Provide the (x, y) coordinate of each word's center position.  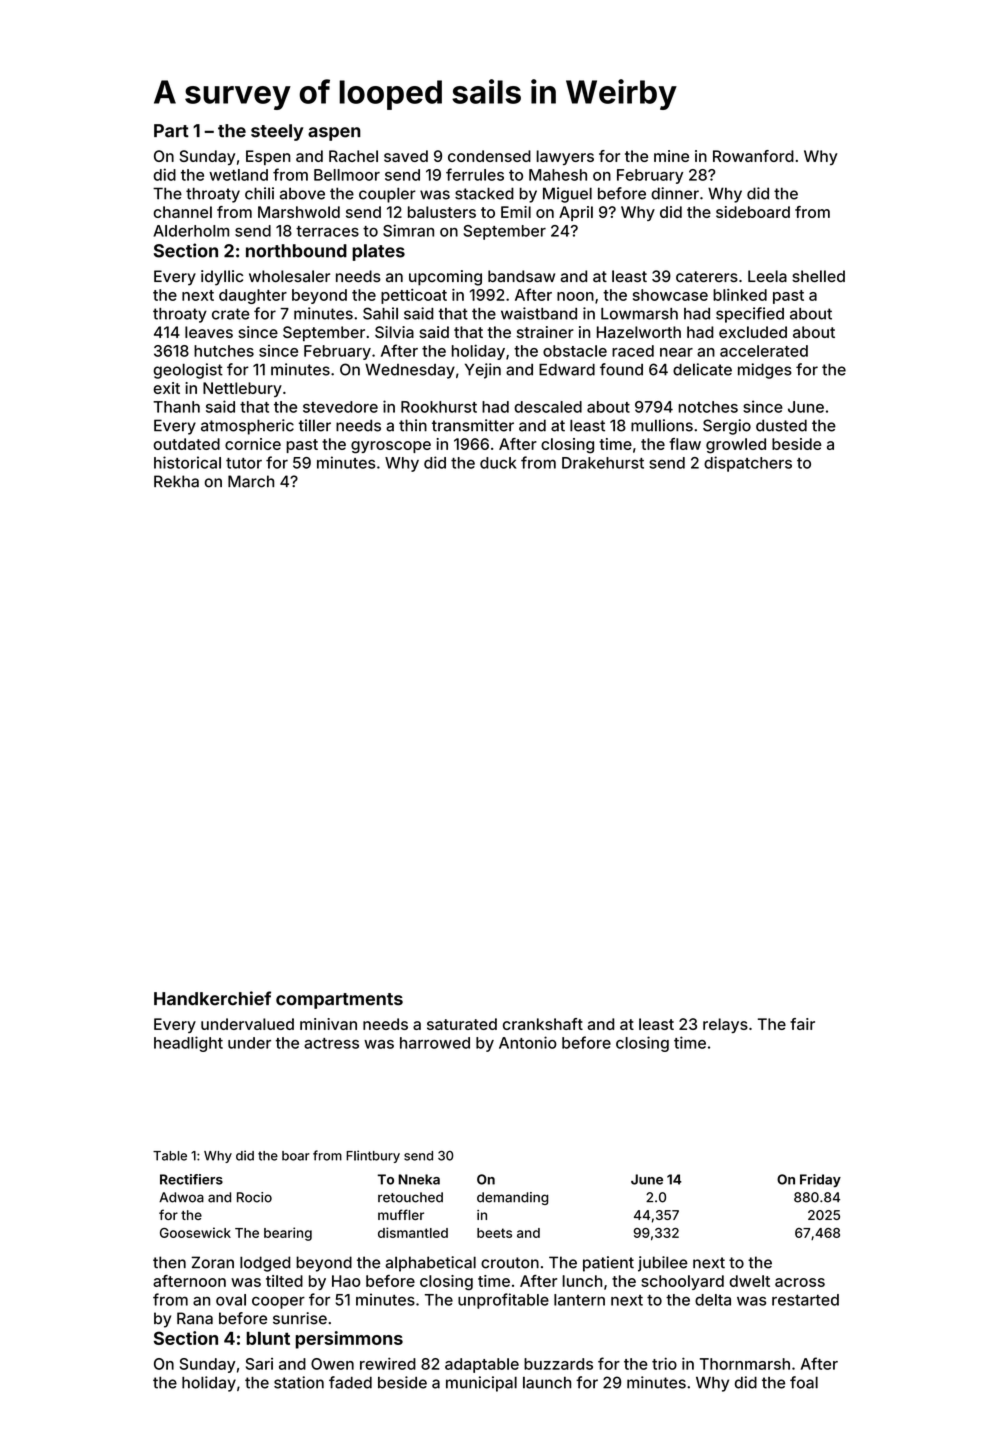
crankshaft (543, 1024)
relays (725, 1025)
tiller (315, 425)
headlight (188, 1044)
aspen (334, 134)
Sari (259, 1364)
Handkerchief (212, 998)
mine (671, 156)
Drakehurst (603, 463)
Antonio (528, 1042)
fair (802, 1024)
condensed (489, 156)
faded (350, 1382)
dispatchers (748, 464)
